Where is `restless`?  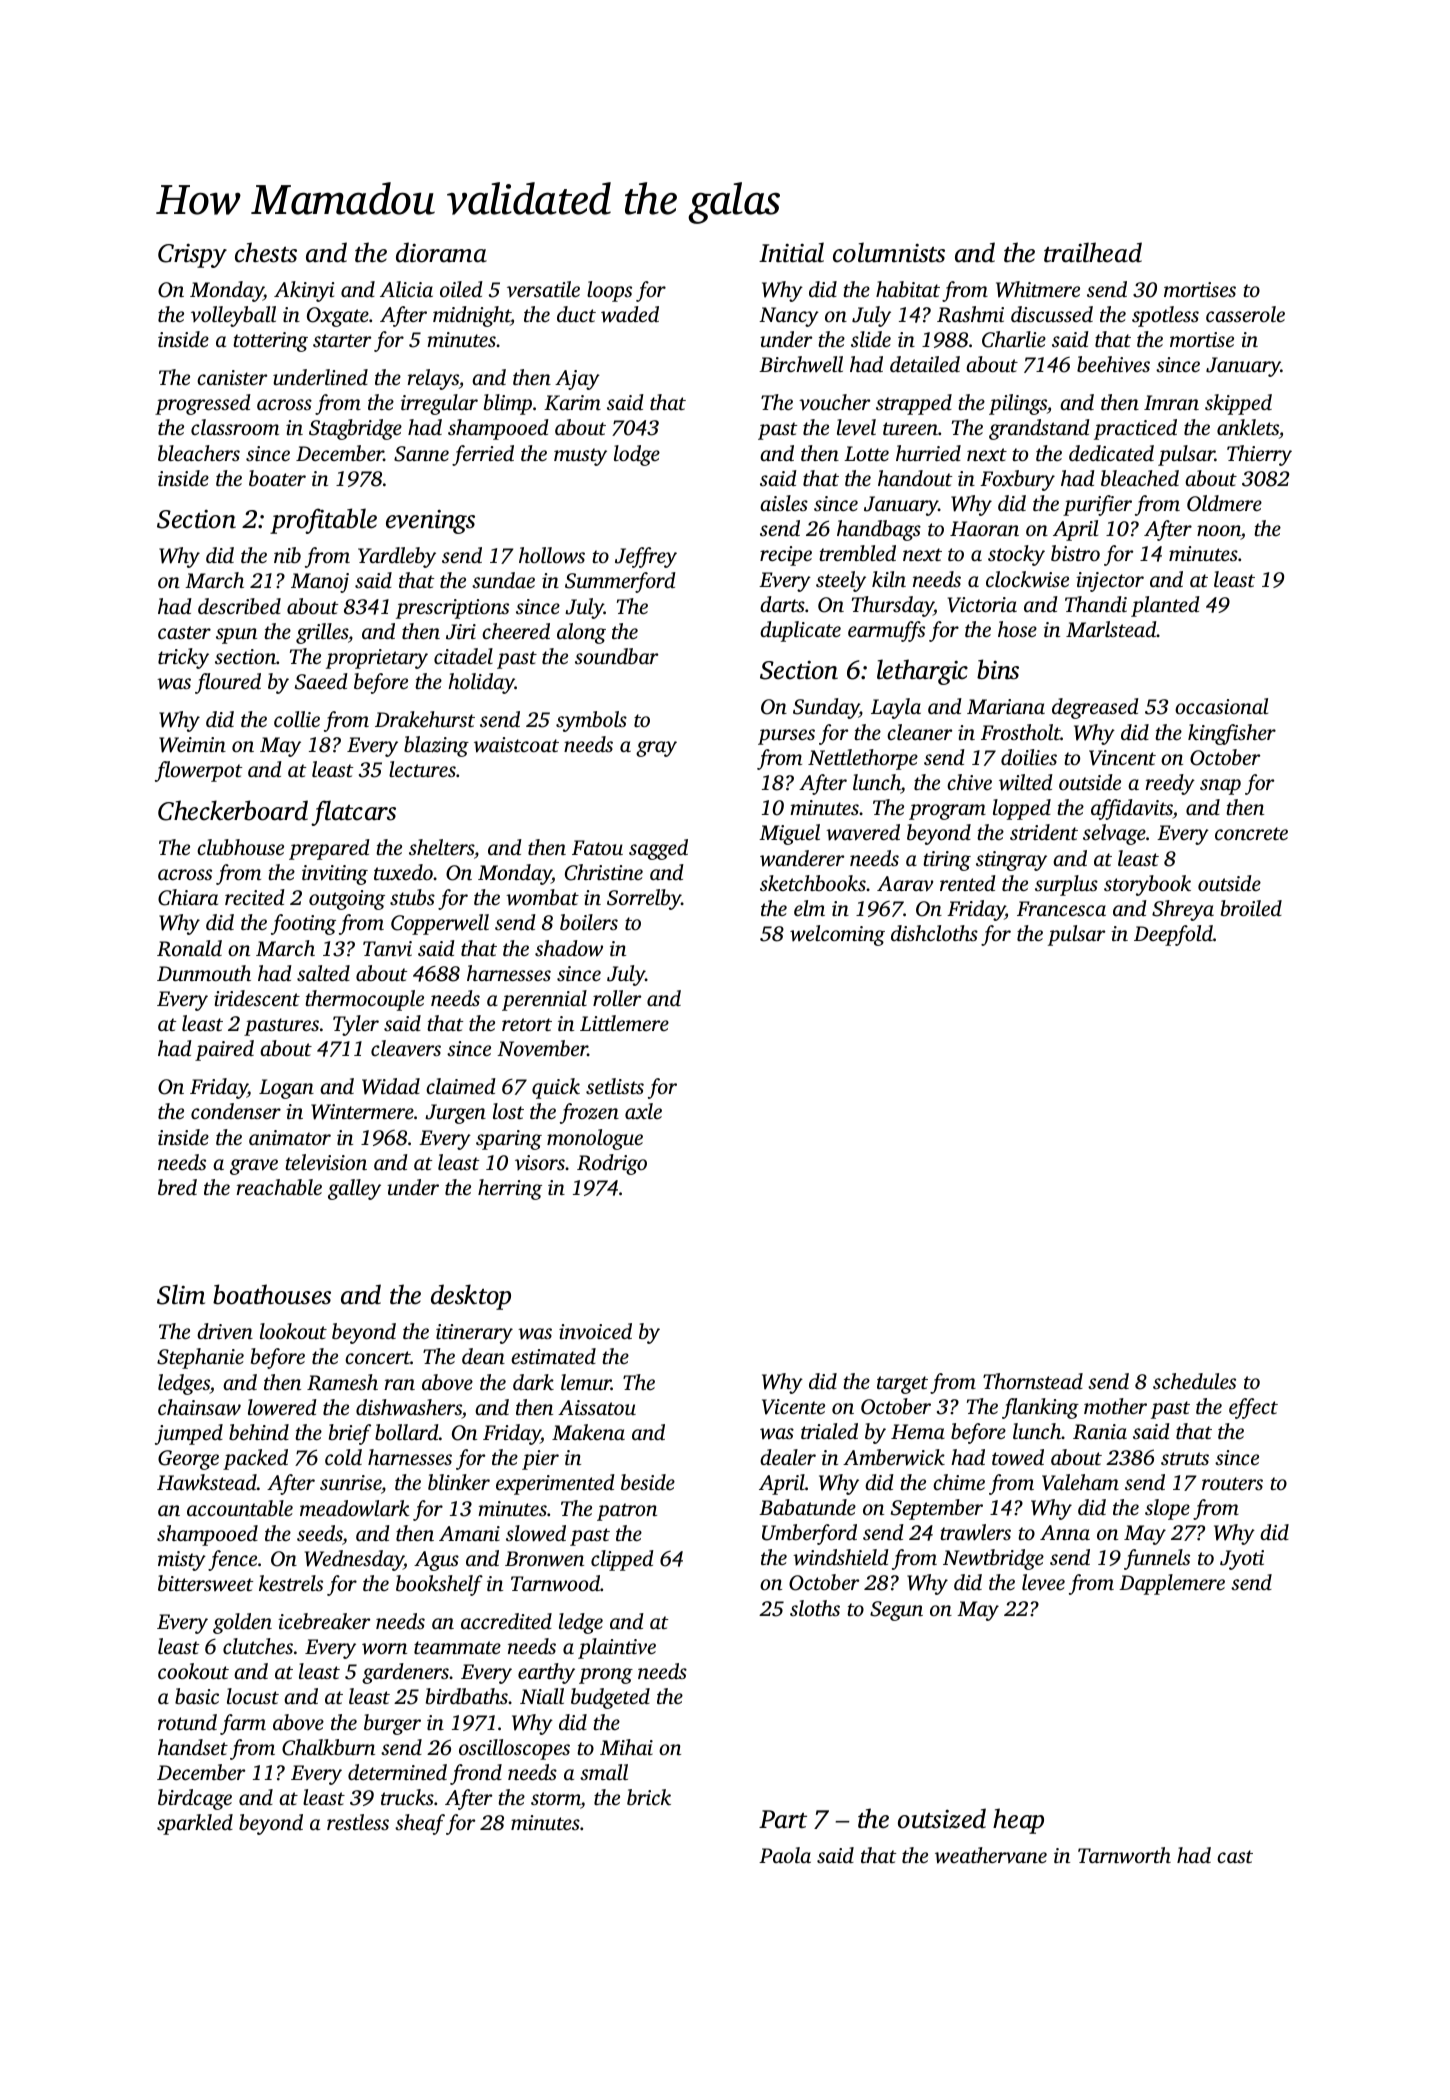
restless is located at coordinates (358, 1822).
